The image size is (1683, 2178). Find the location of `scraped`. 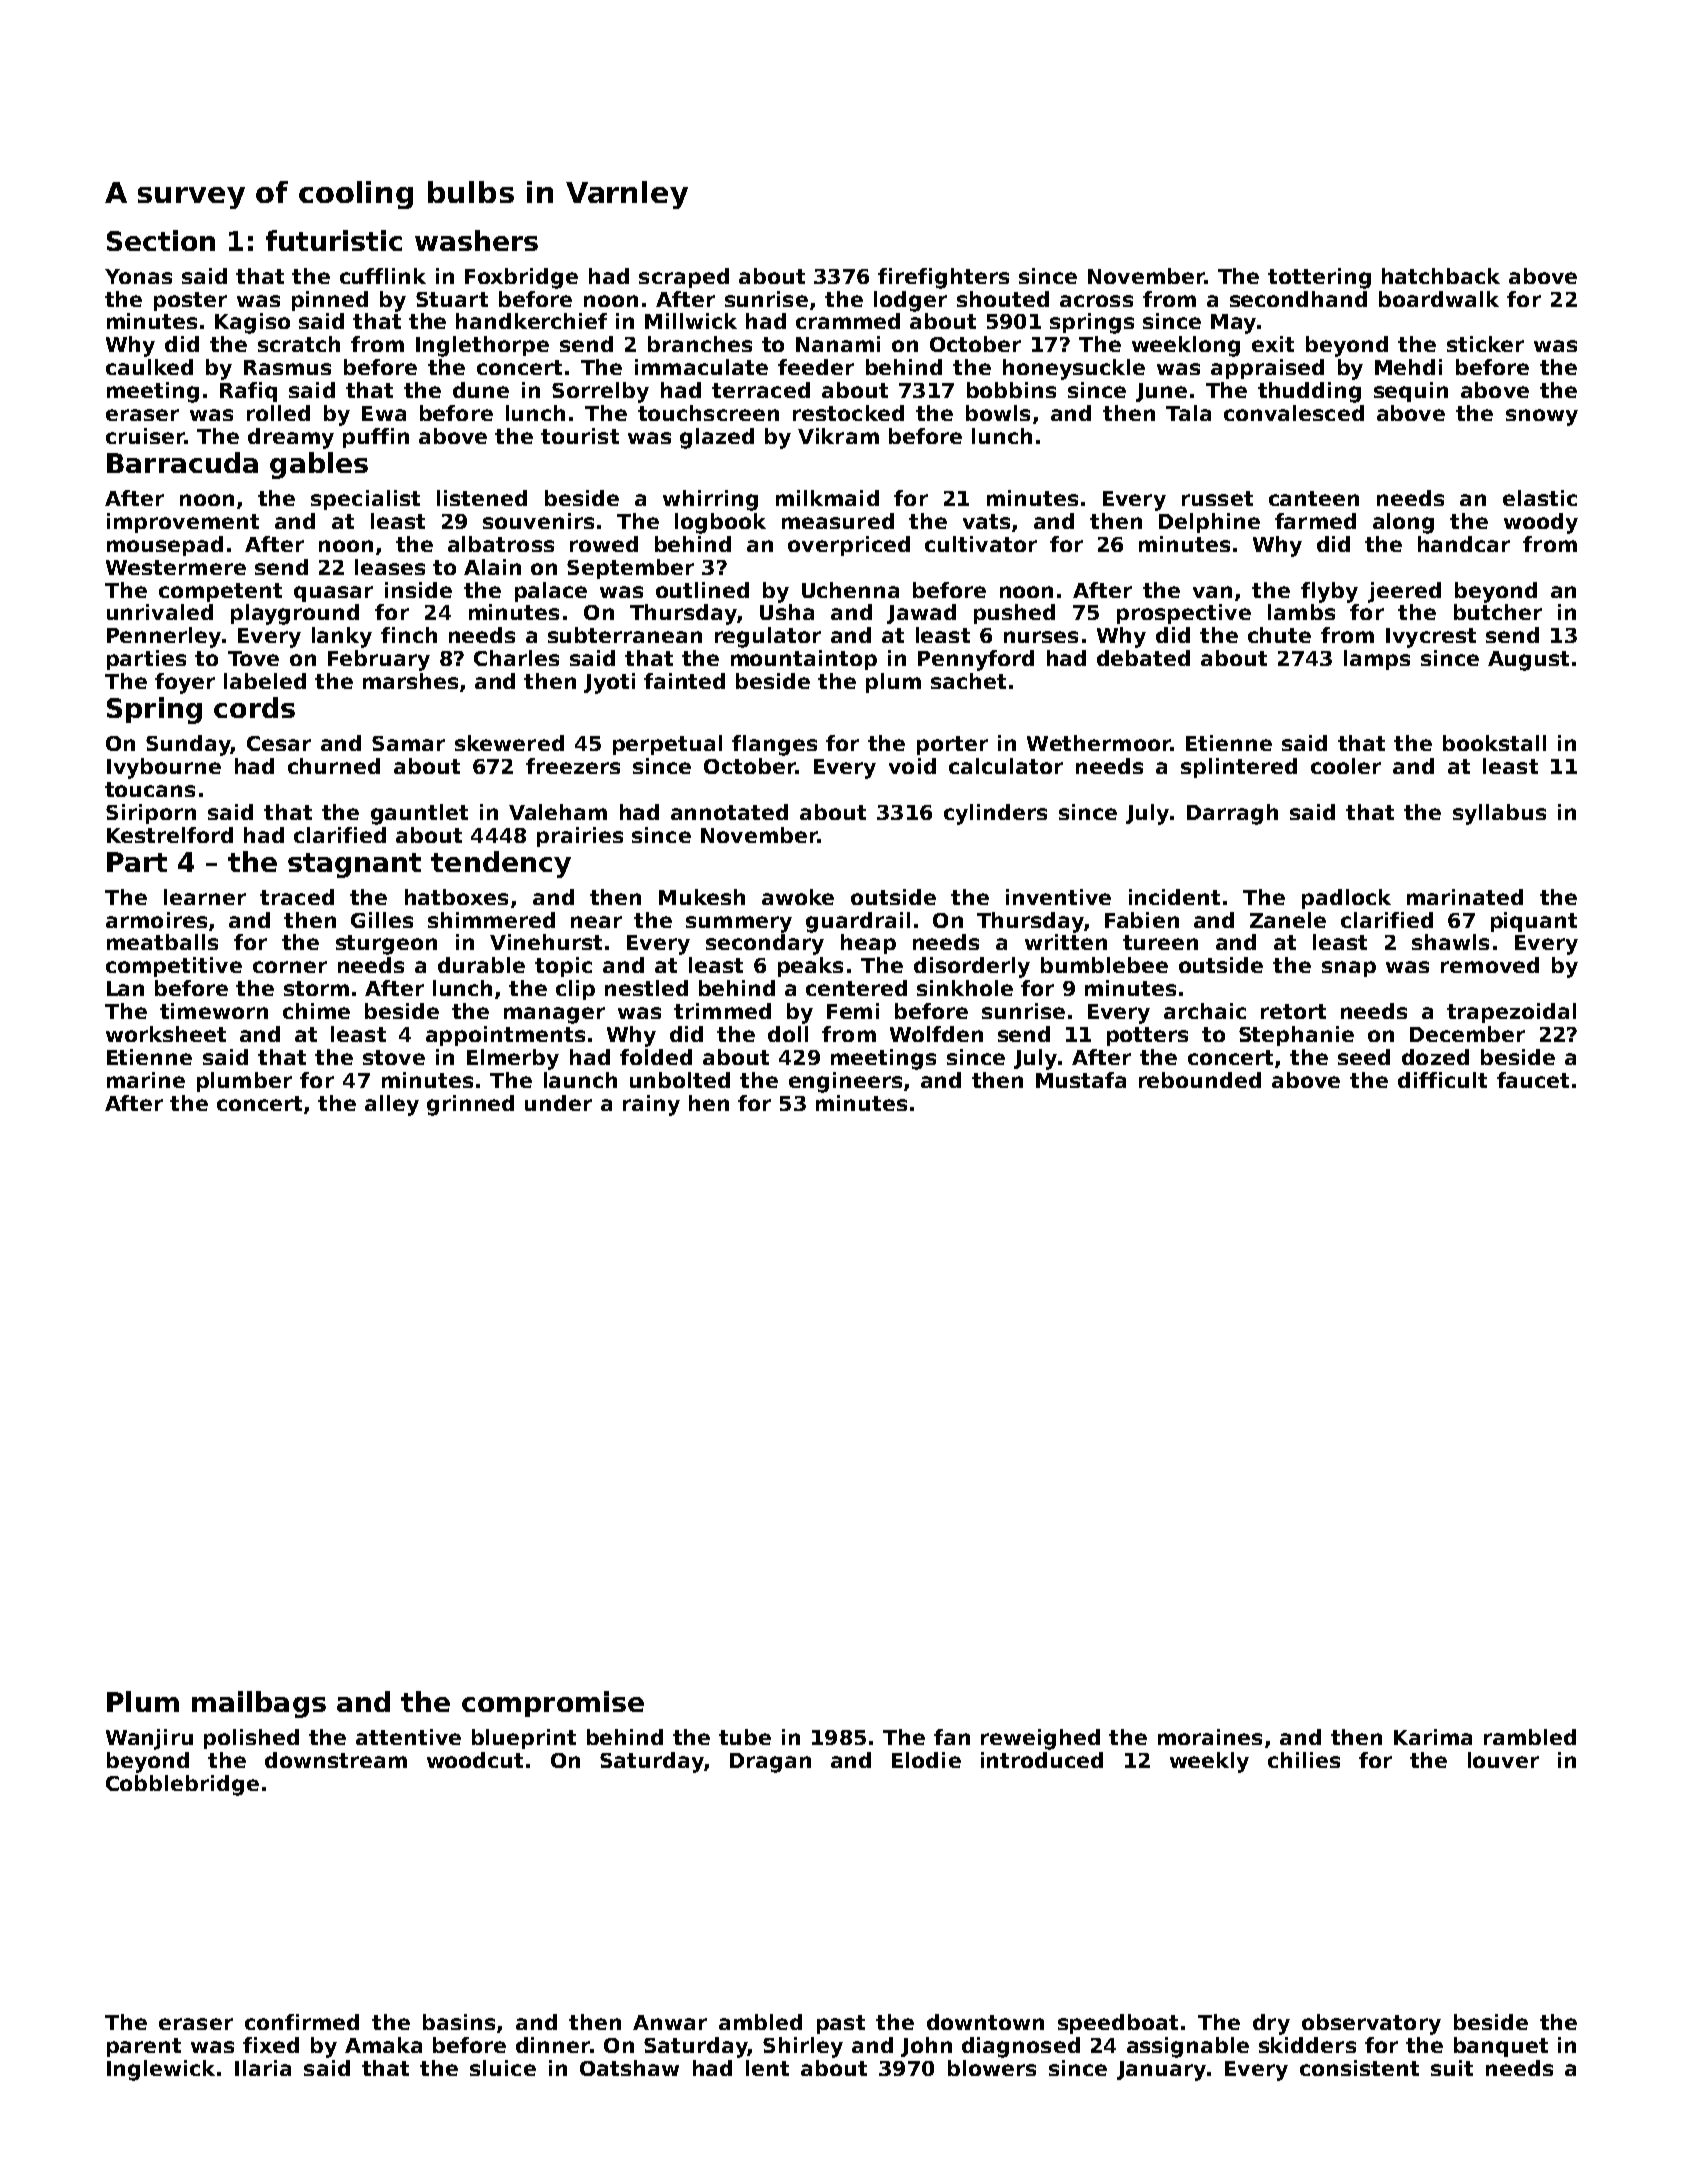

scraped is located at coordinates (684, 278).
